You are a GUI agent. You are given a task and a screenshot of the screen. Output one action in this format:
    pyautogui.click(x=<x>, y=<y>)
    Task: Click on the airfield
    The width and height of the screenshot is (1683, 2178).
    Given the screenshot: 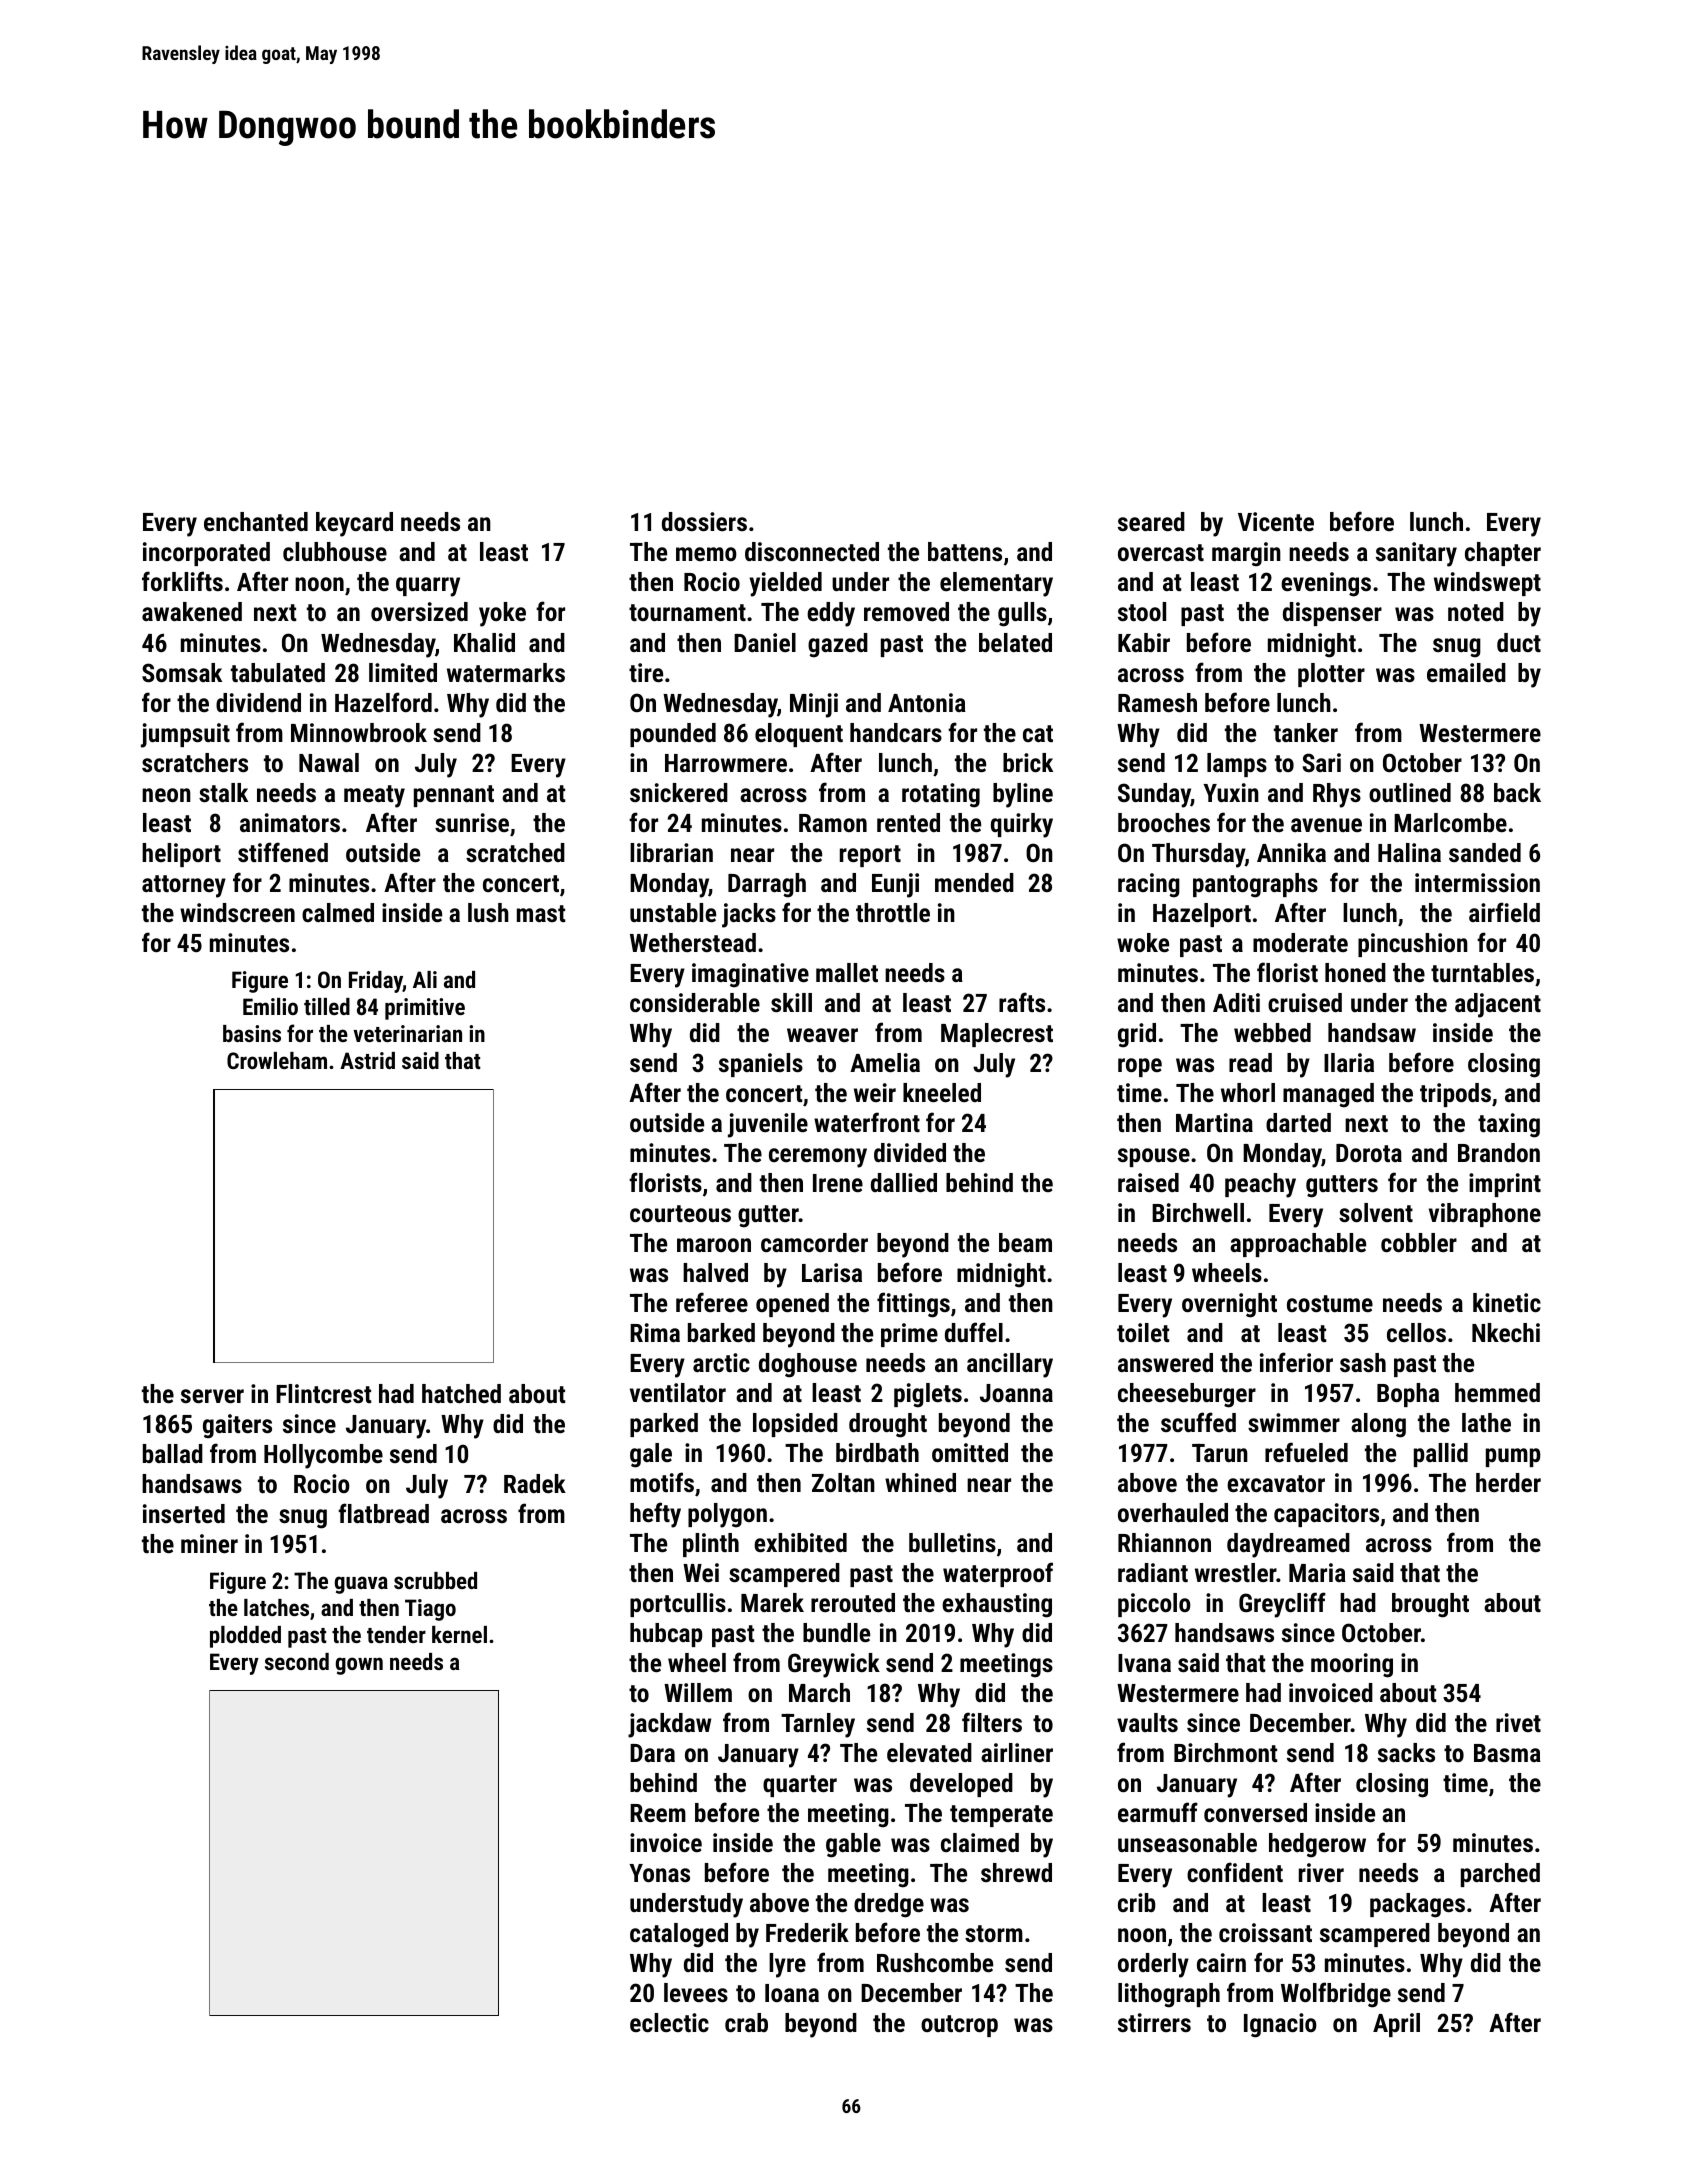 What is the action you would take?
    pyautogui.click(x=1504, y=912)
